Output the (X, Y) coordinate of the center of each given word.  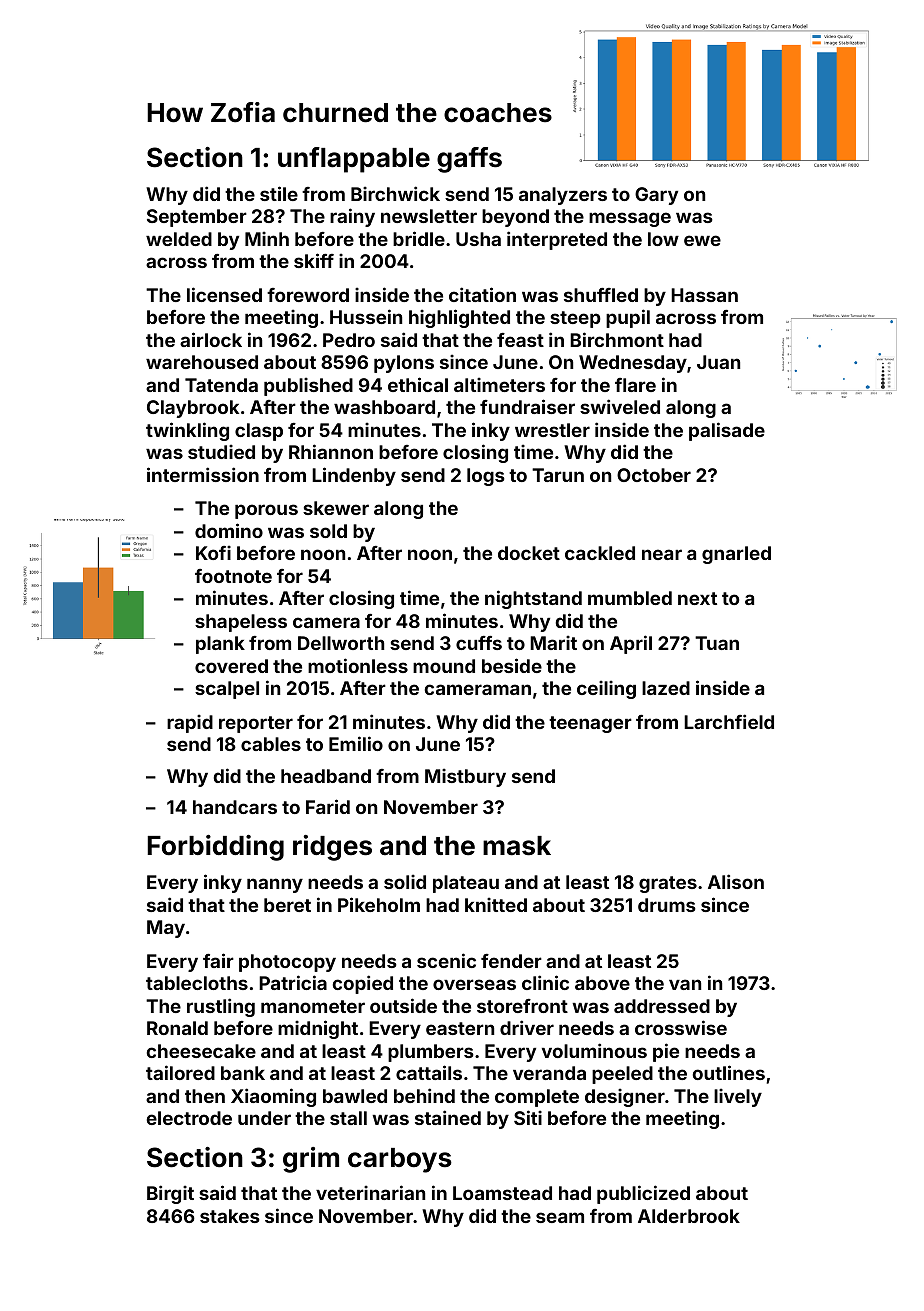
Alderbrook (689, 1216)
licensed (224, 294)
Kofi (213, 552)
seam (560, 1217)
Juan (718, 362)
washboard (384, 407)
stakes (230, 1216)
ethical (418, 384)
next (697, 598)
